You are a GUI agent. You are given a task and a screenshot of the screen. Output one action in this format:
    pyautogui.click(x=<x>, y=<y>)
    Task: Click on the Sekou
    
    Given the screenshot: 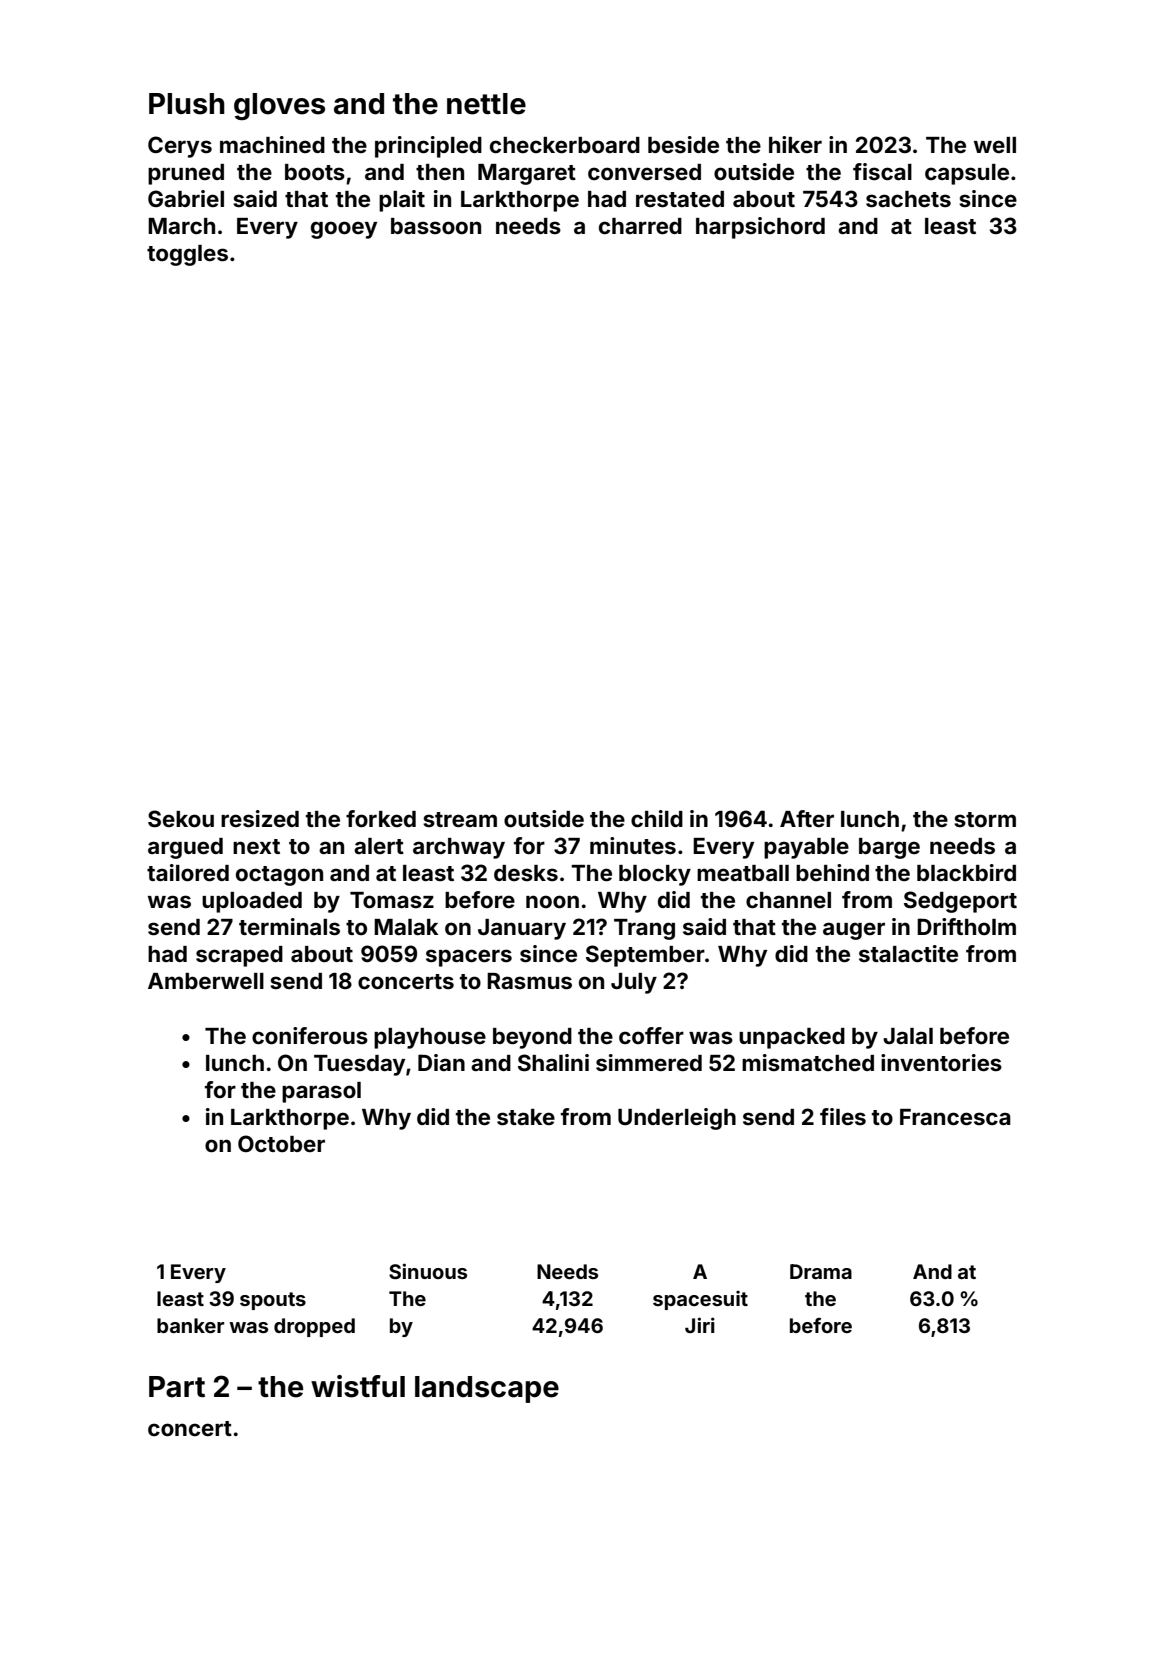 What is the action you would take?
    pyautogui.click(x=181, y=819)
